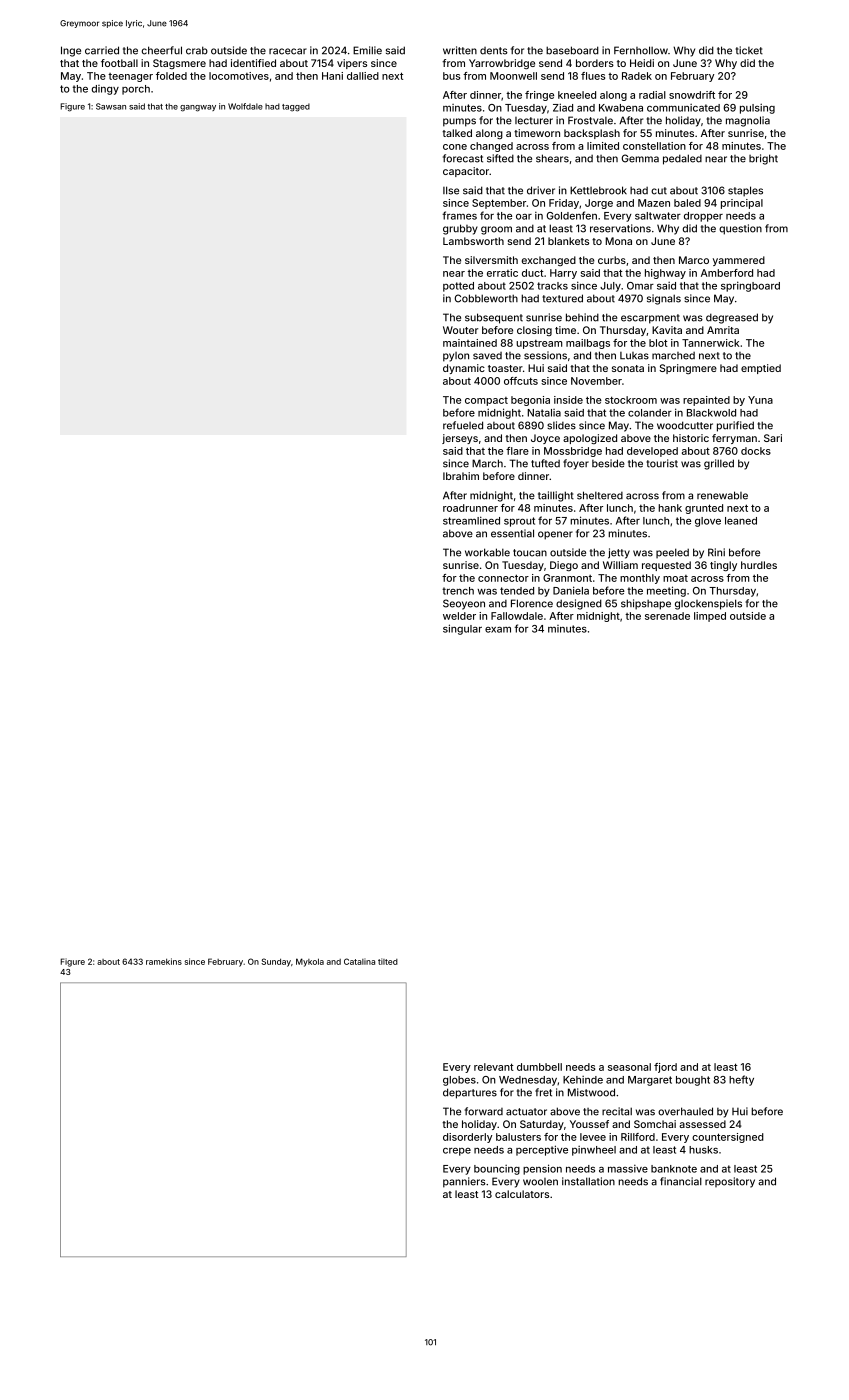  I want to click on ticket, so click(749, 50).
